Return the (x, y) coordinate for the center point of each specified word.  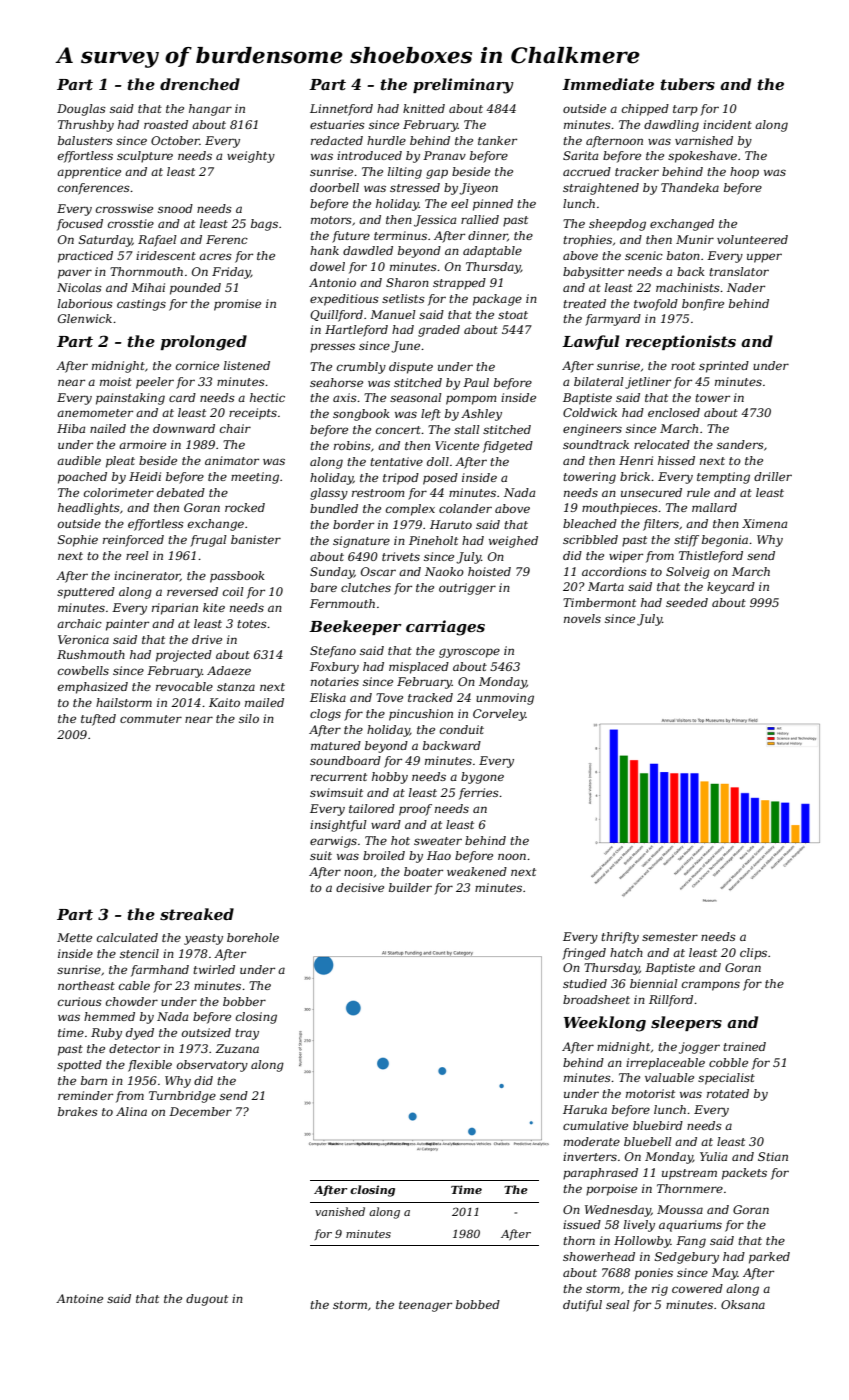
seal (618, 1304)
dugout (207, 1300)
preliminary (463, 86)
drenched (200, 84)
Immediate (608, 84)
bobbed (478, 1304)
